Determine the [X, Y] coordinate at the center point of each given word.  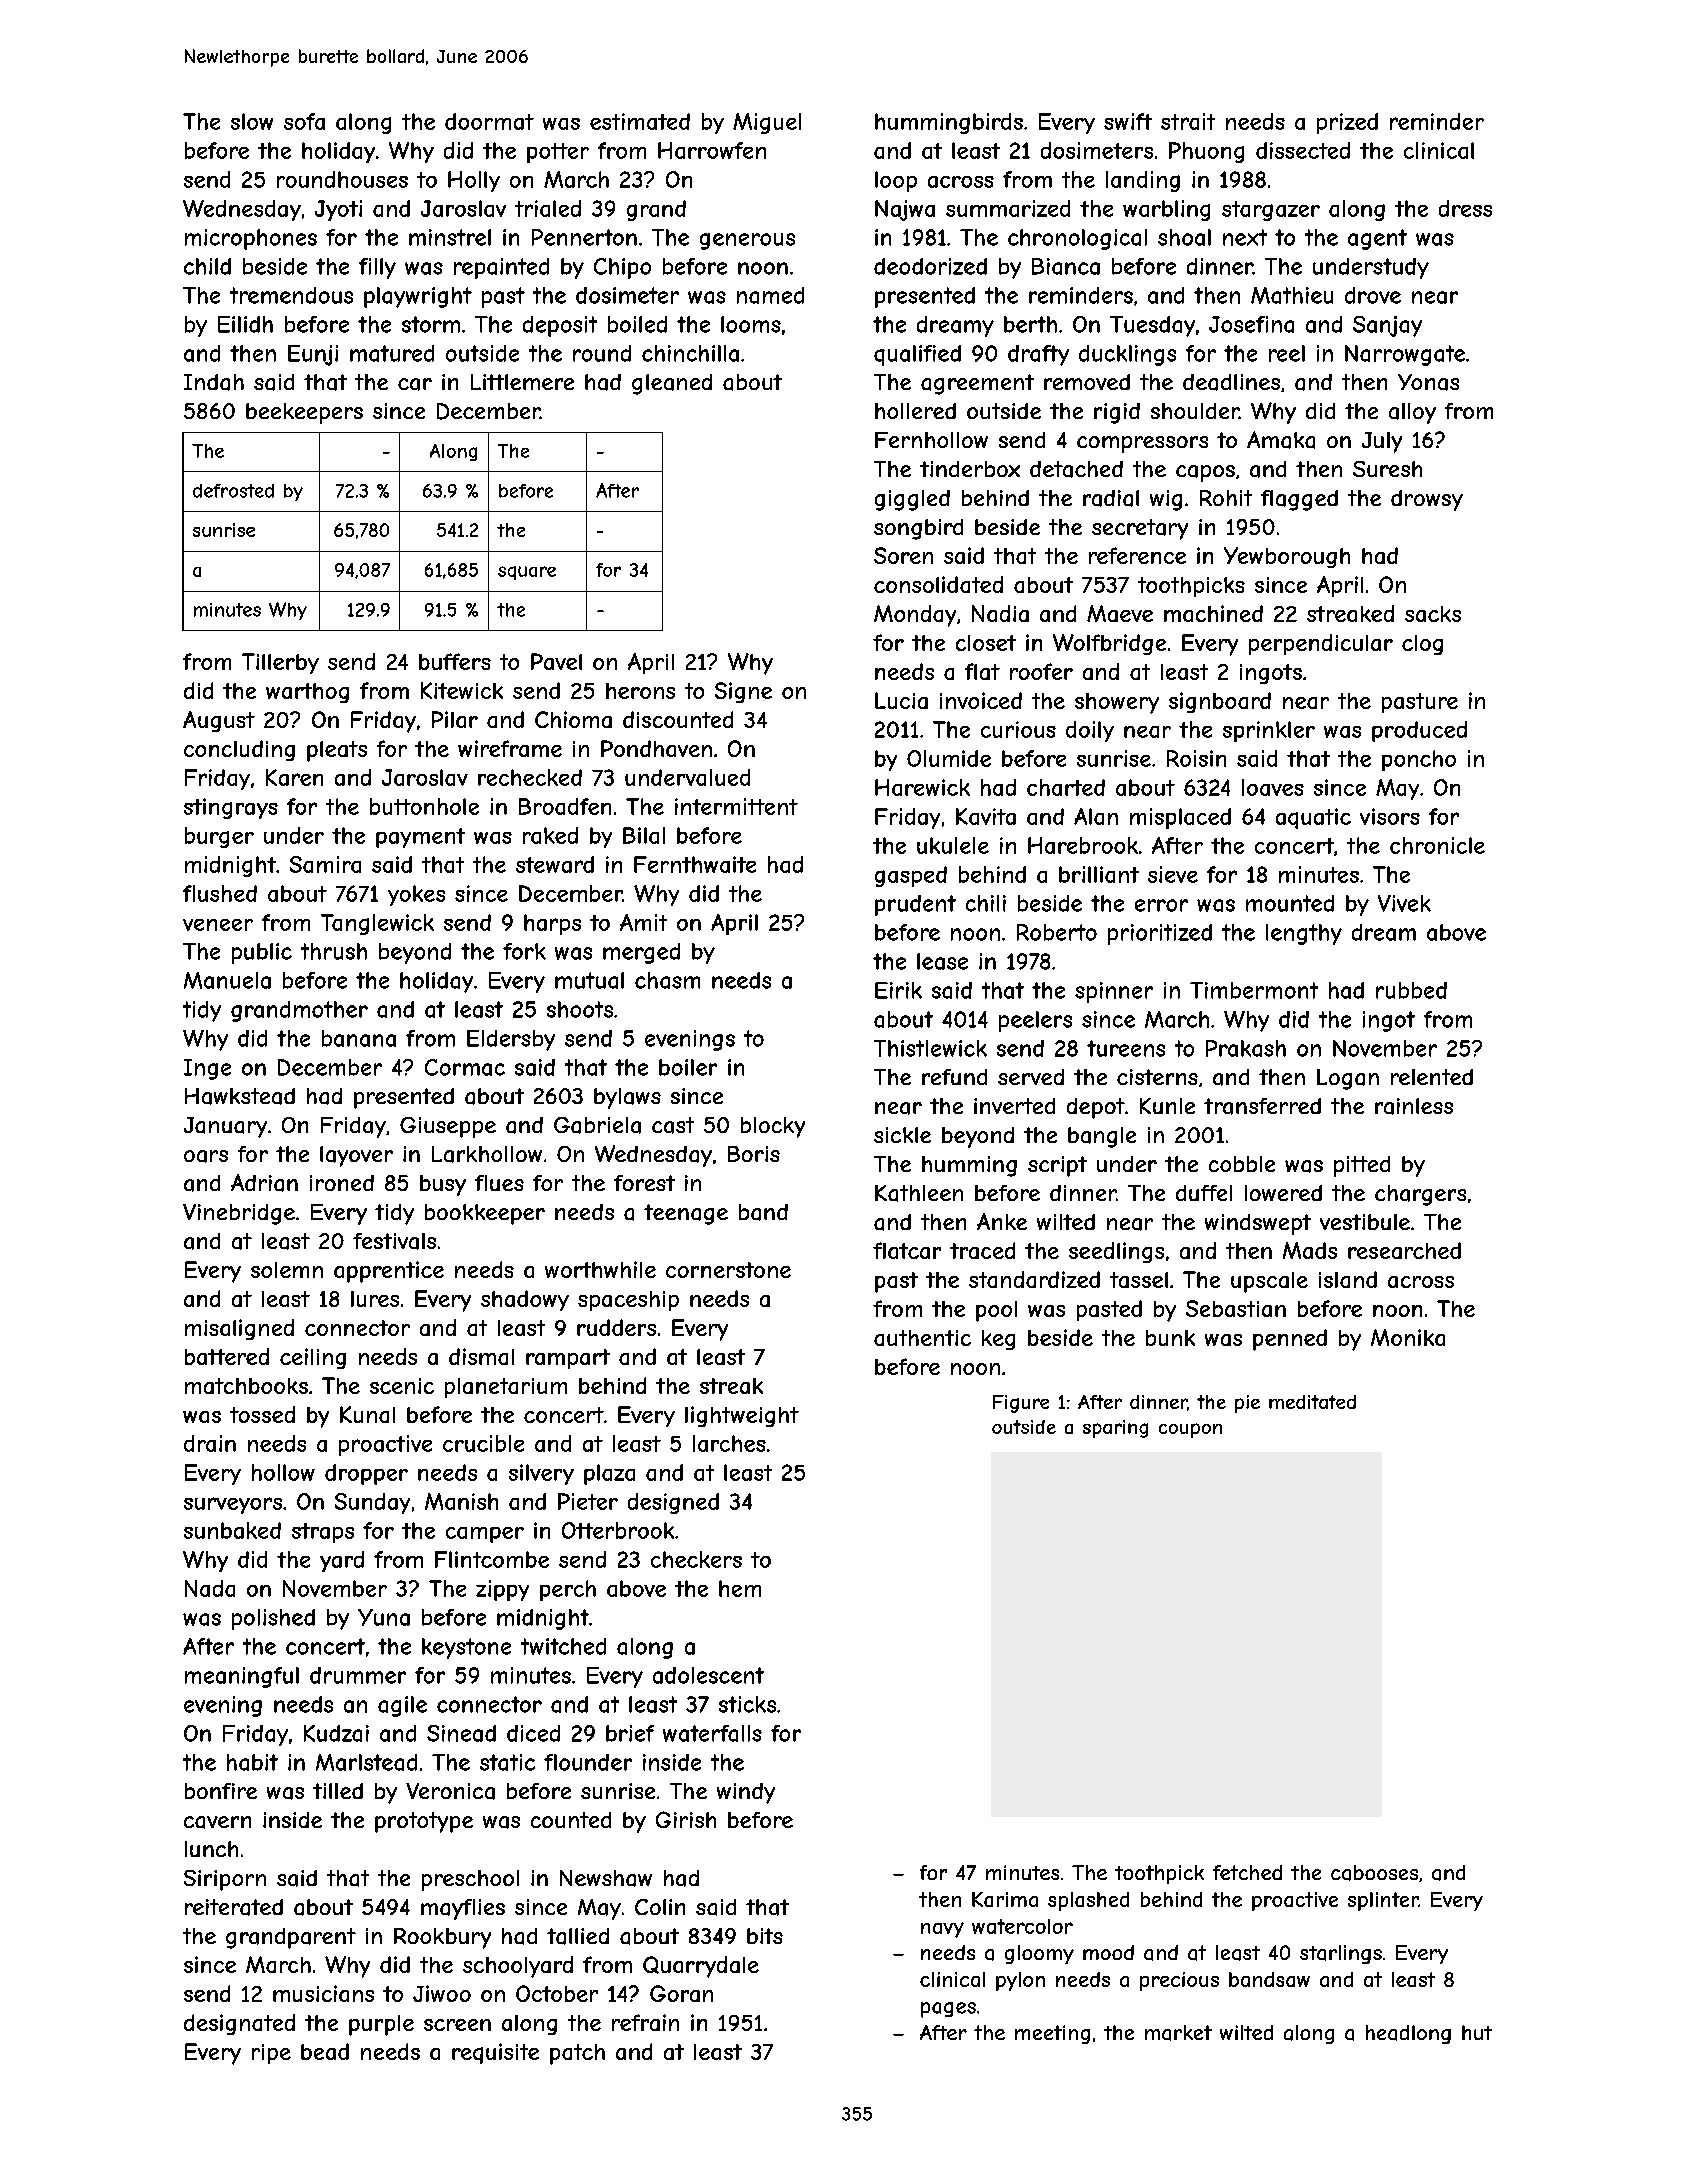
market [1178, 2033]
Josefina [1251, 324]
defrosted [233, 491]
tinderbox [970, 469]
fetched [1247, 1872]
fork [524, 951]
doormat [489, 121]
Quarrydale [701, 1967]
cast [673, 1125]
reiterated [234, 1907]
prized [1347, 123]
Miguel [767, 123]
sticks [747, 1704]
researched [1404, 1250]
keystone [466, 1648]
